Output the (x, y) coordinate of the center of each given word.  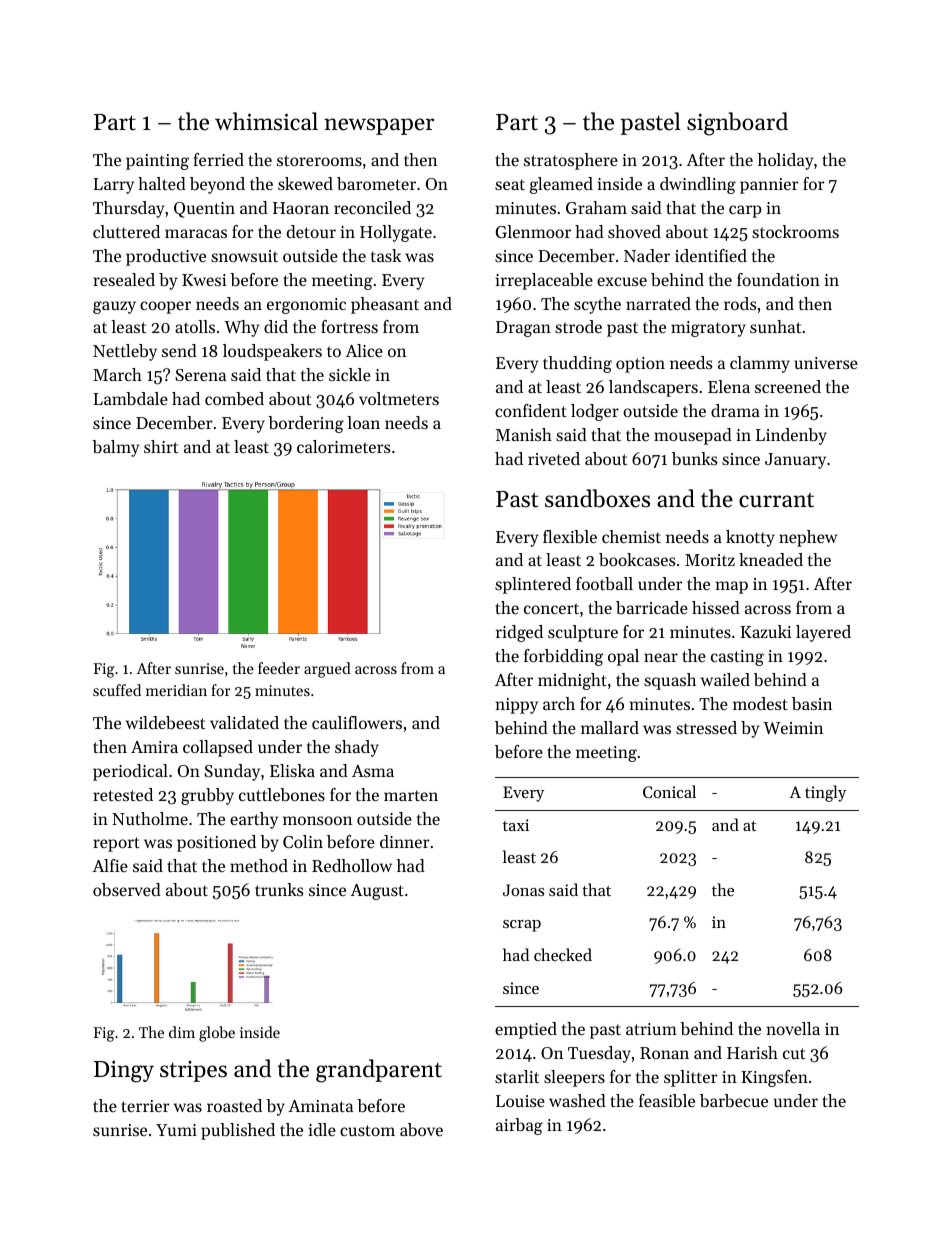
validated (244, 722)
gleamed (561, 185)
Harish (752, 1052)
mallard (610, 727)
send (179, 350)
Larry (113, 186)
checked (563, 954)
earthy (254, 820)
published (238, 1131)
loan (363, 422)
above (421, 1129)
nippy (516, 706)
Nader (647, 255)
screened (788, 386)
